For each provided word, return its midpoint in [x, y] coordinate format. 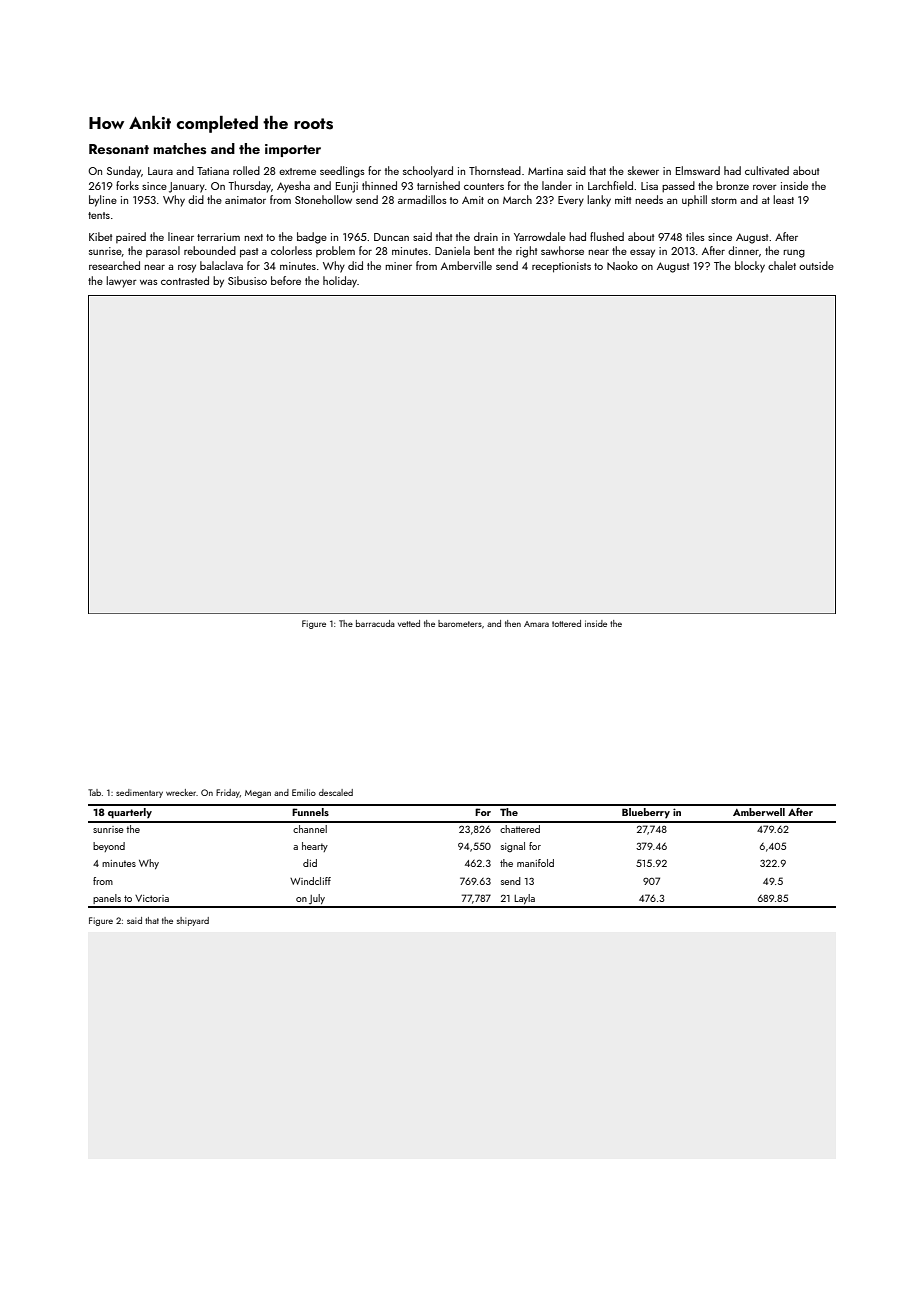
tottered [566, 623]
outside [816, 265]
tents [99, 215]
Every [571, 201]
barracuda [375, 623]
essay [642, 253]
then [513, 623]
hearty [315, 847]
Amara [536, 624]
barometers [460, 623]
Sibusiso [247, 280]
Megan [258, 794]
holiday [340, 282]
